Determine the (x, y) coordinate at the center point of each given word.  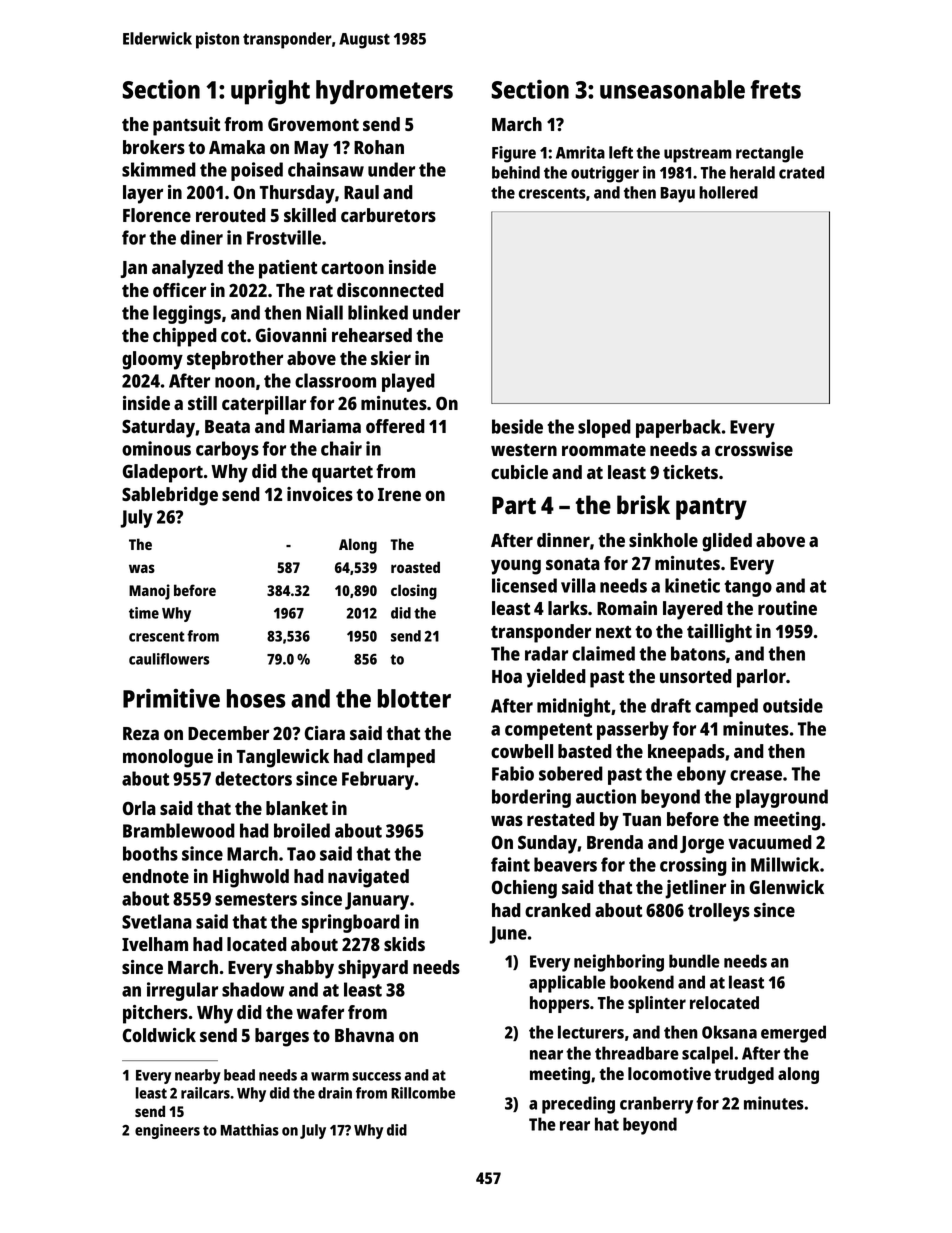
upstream (698, 155)
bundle (694, 961)
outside (793, 705)
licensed (524, 585)
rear (575, 1126)
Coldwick (159, 1035)
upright (270, 92)
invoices (320, 494)
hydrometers (384, 92)
